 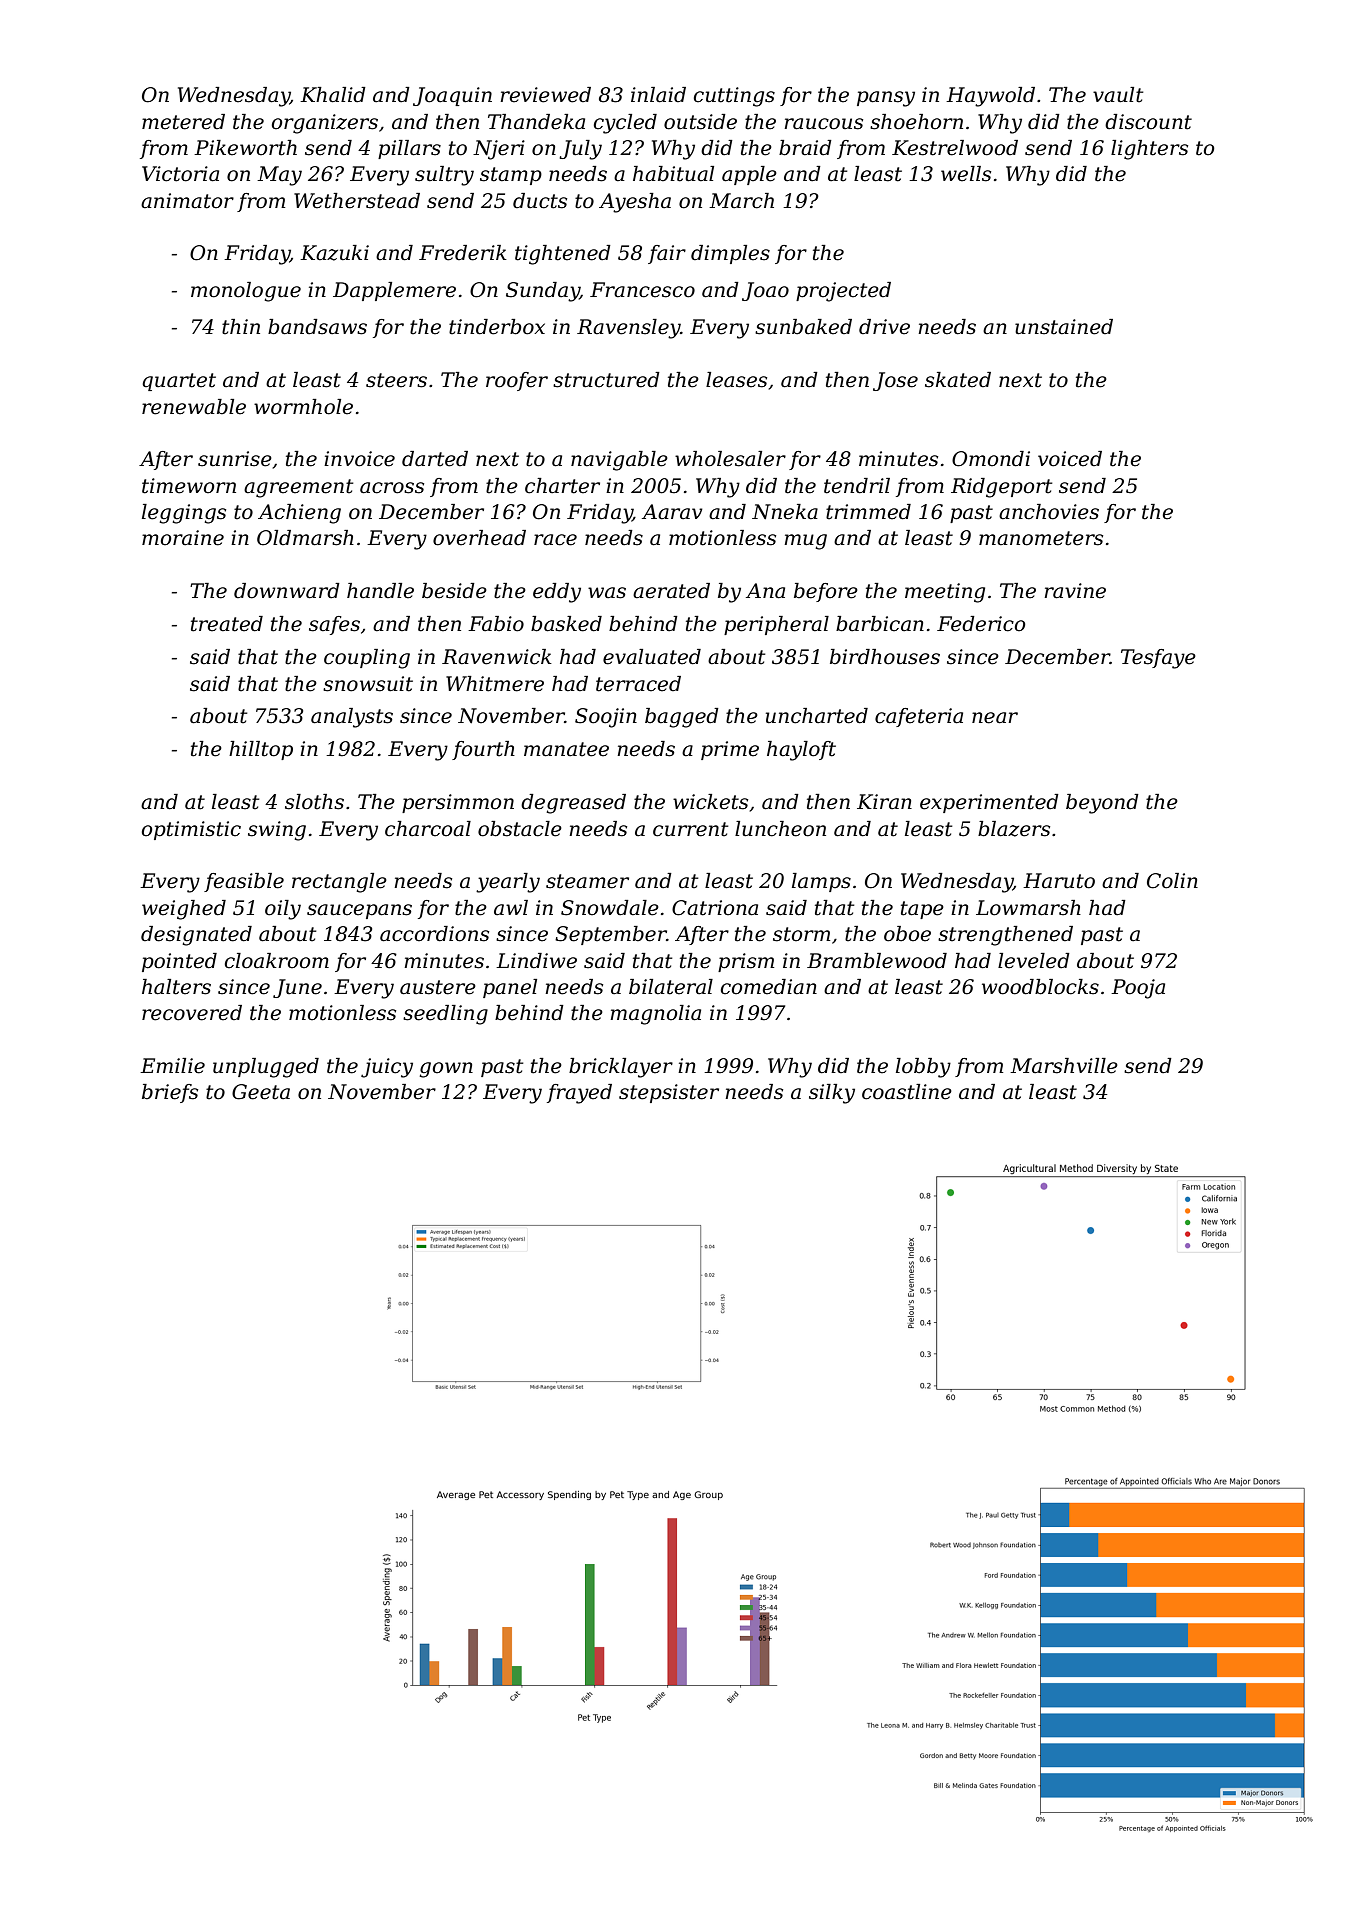 What do you see at coordinates (1158, 659) in the screenshot?
I see `Tesfaye` at bounding box center [1158, 659].
